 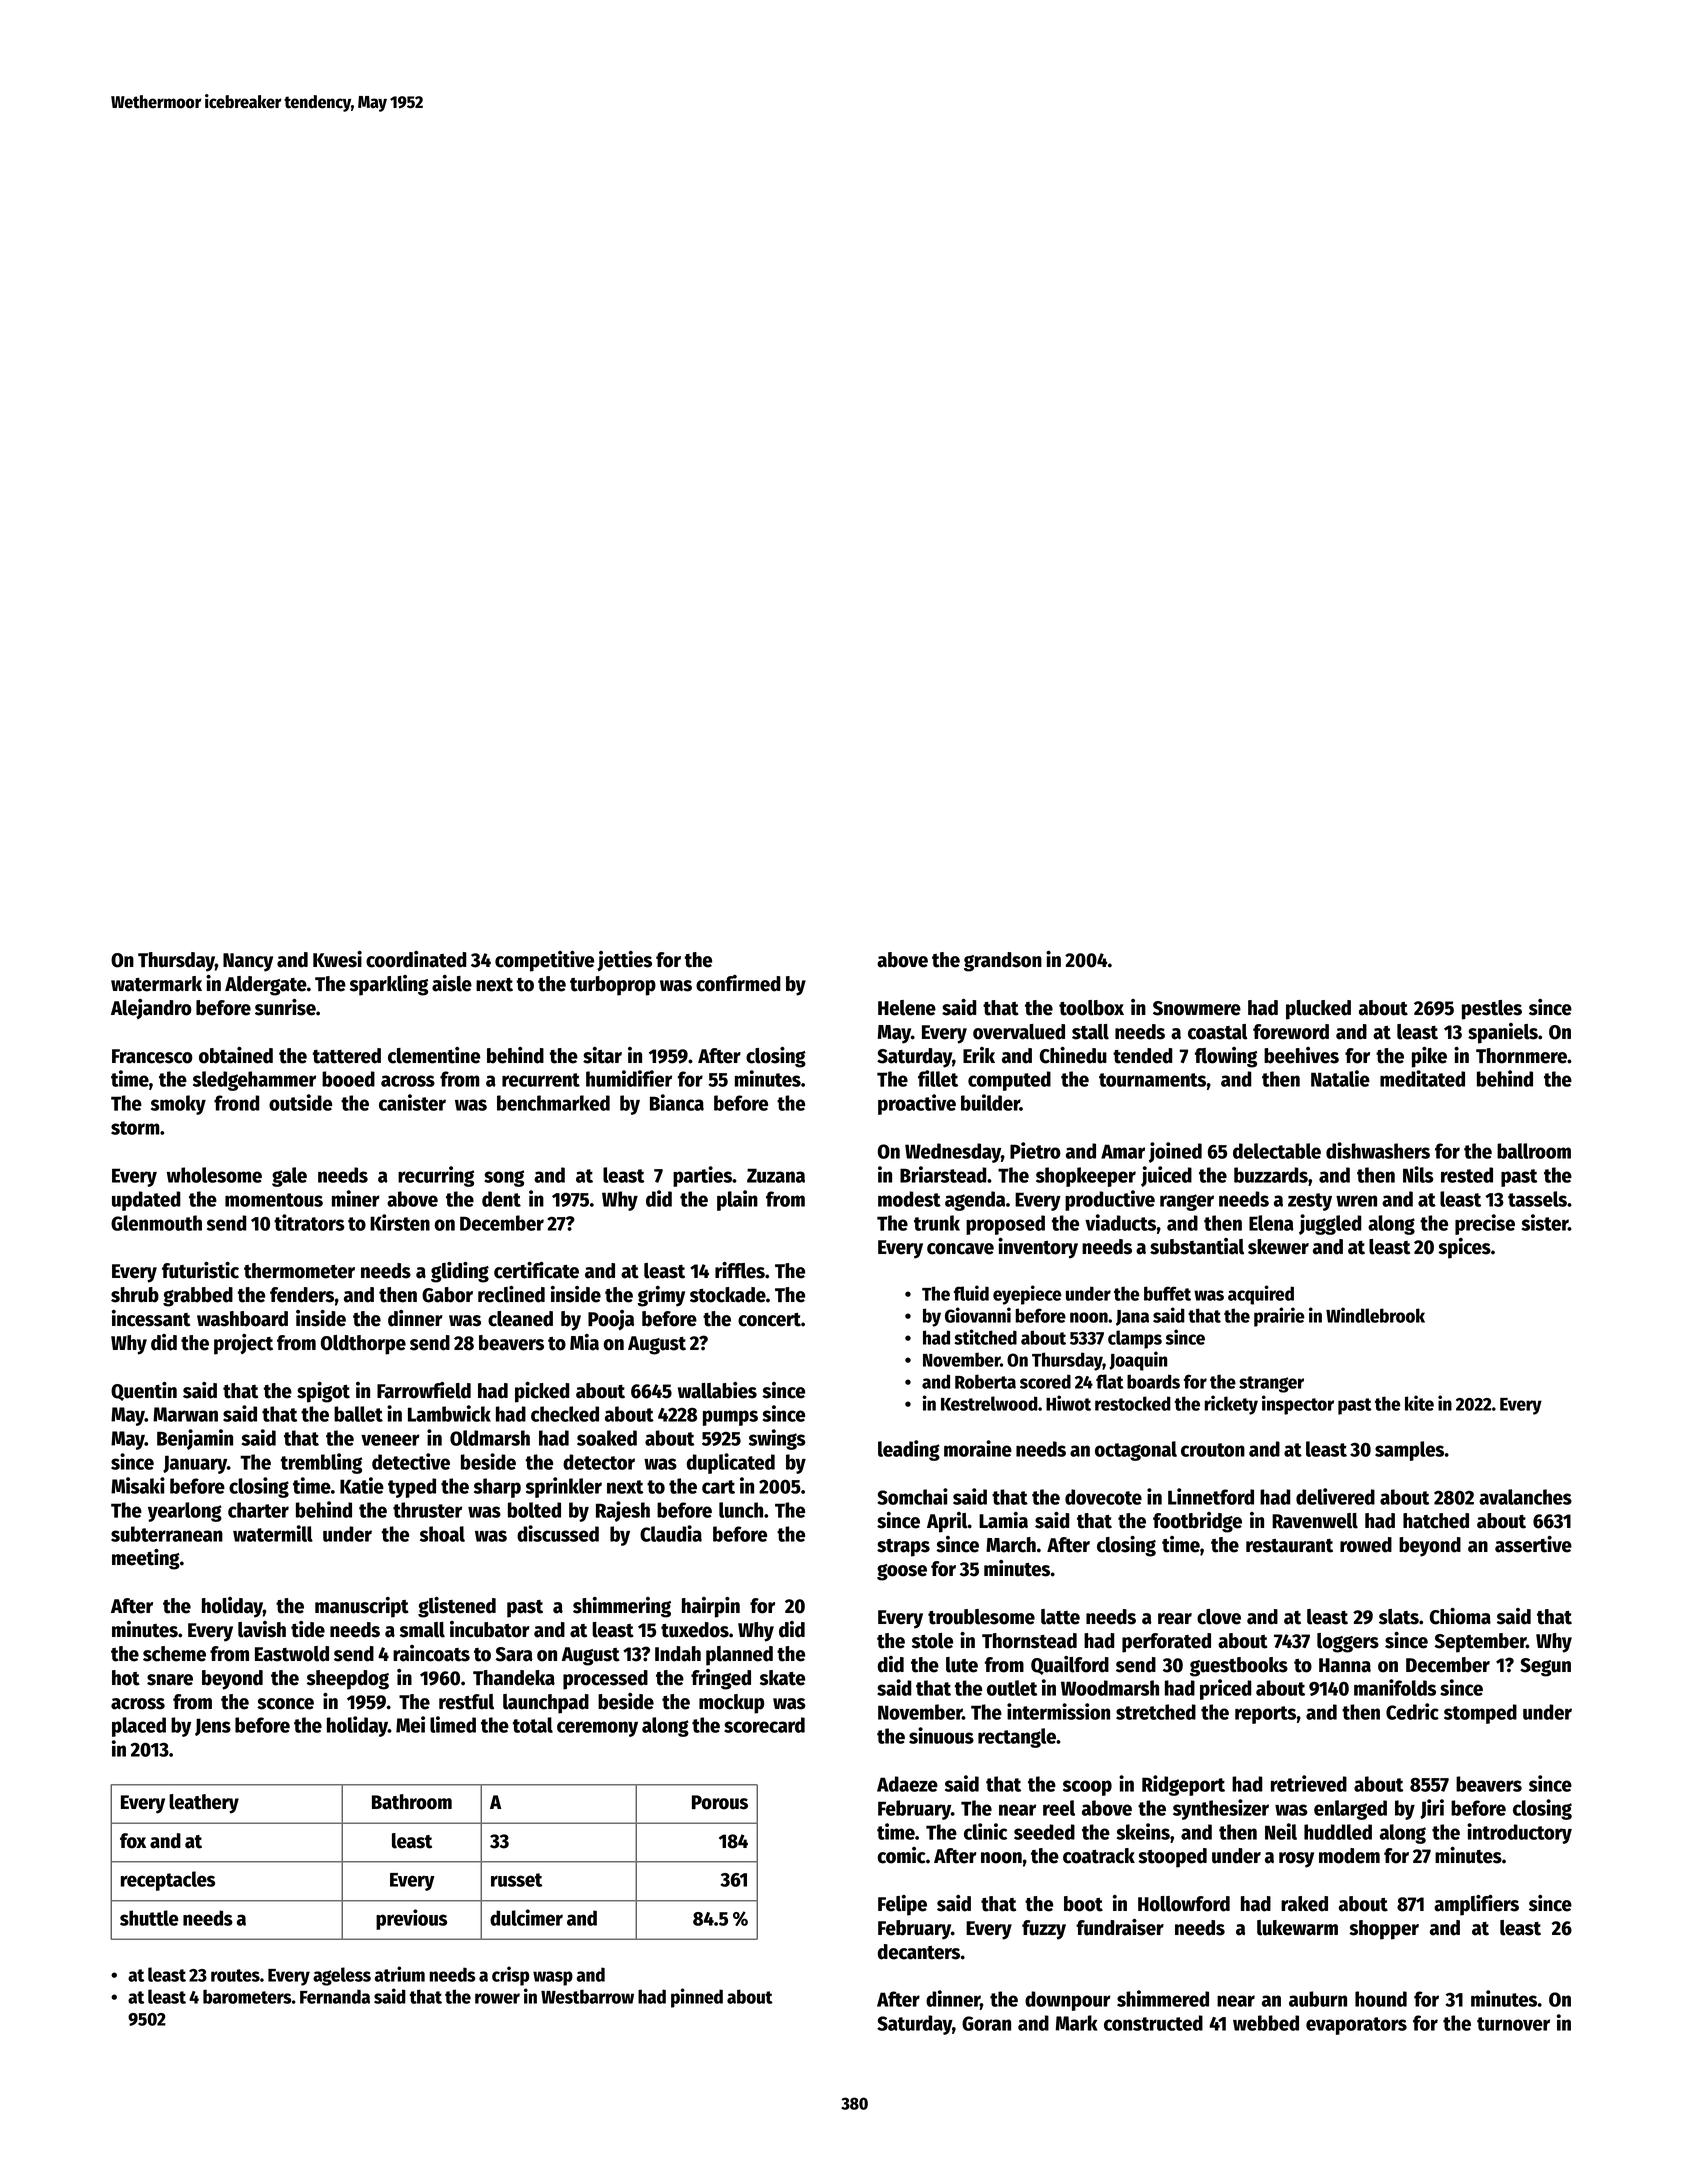 I want to click on grandson, so click(x=1003, y=962).
